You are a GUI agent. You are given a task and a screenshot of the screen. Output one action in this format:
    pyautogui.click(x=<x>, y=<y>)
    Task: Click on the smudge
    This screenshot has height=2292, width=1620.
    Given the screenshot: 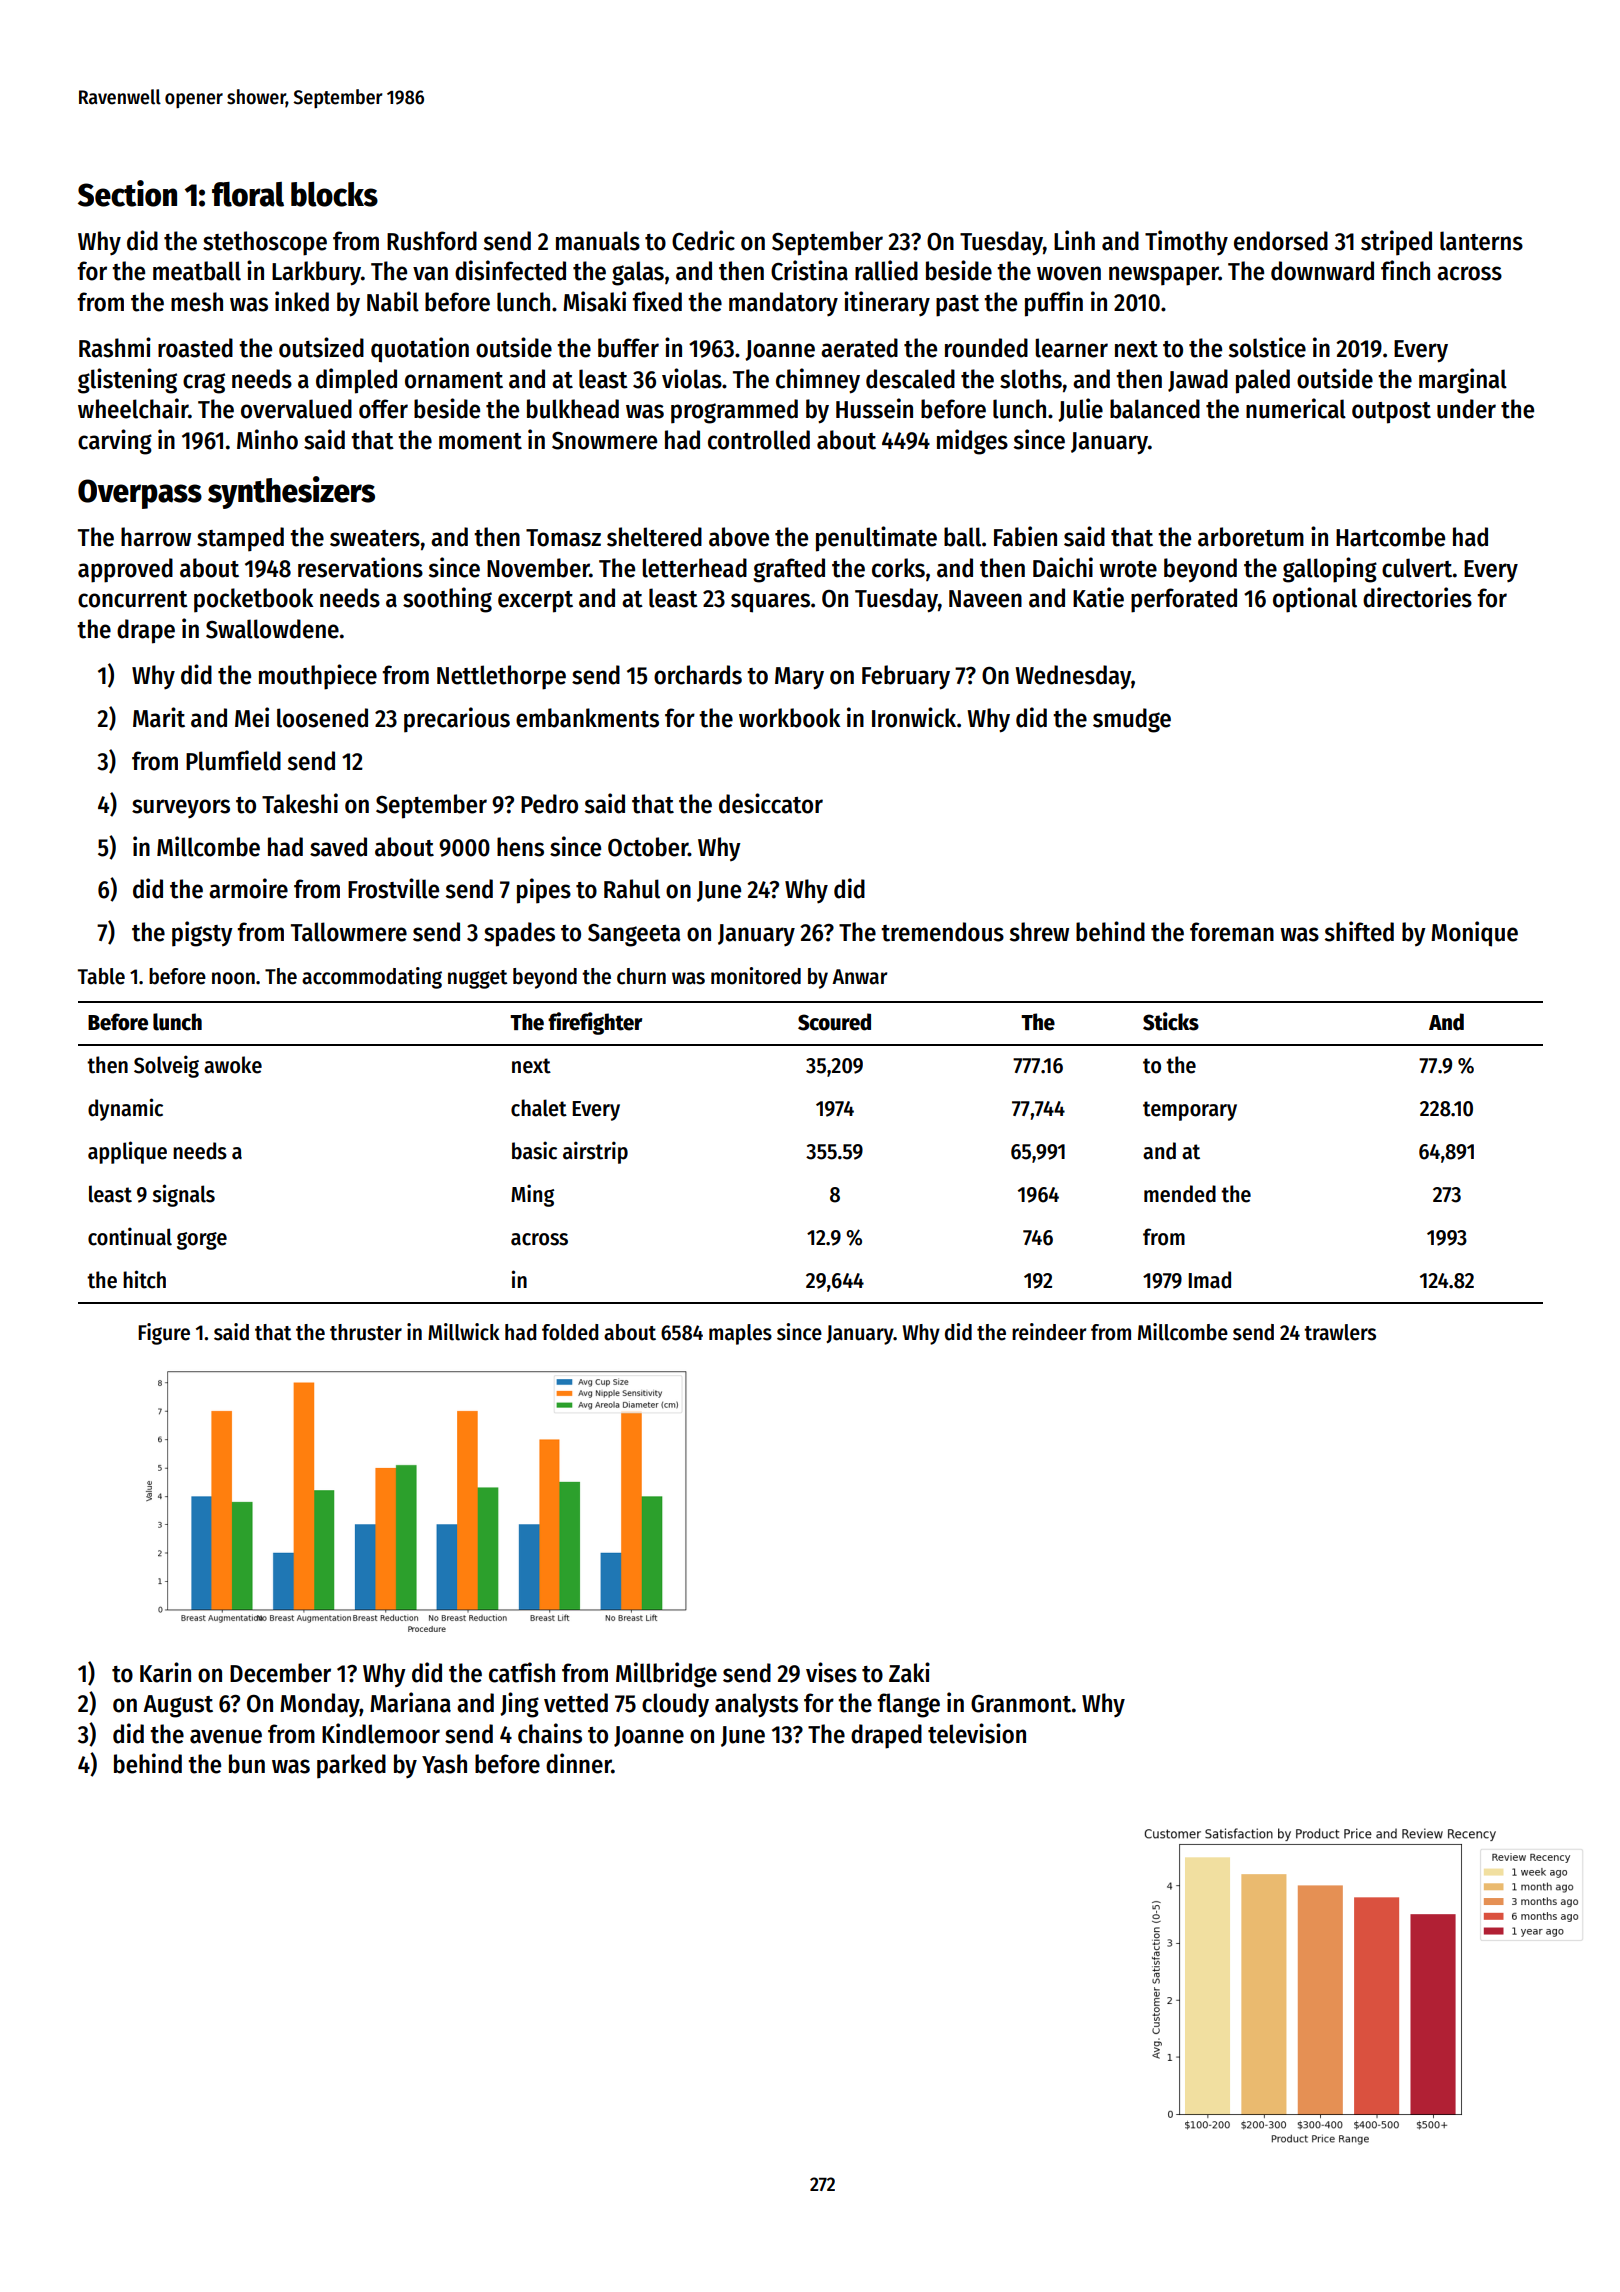 What is the action you would take?
    pyautogui.click(x=1132, y=720)
